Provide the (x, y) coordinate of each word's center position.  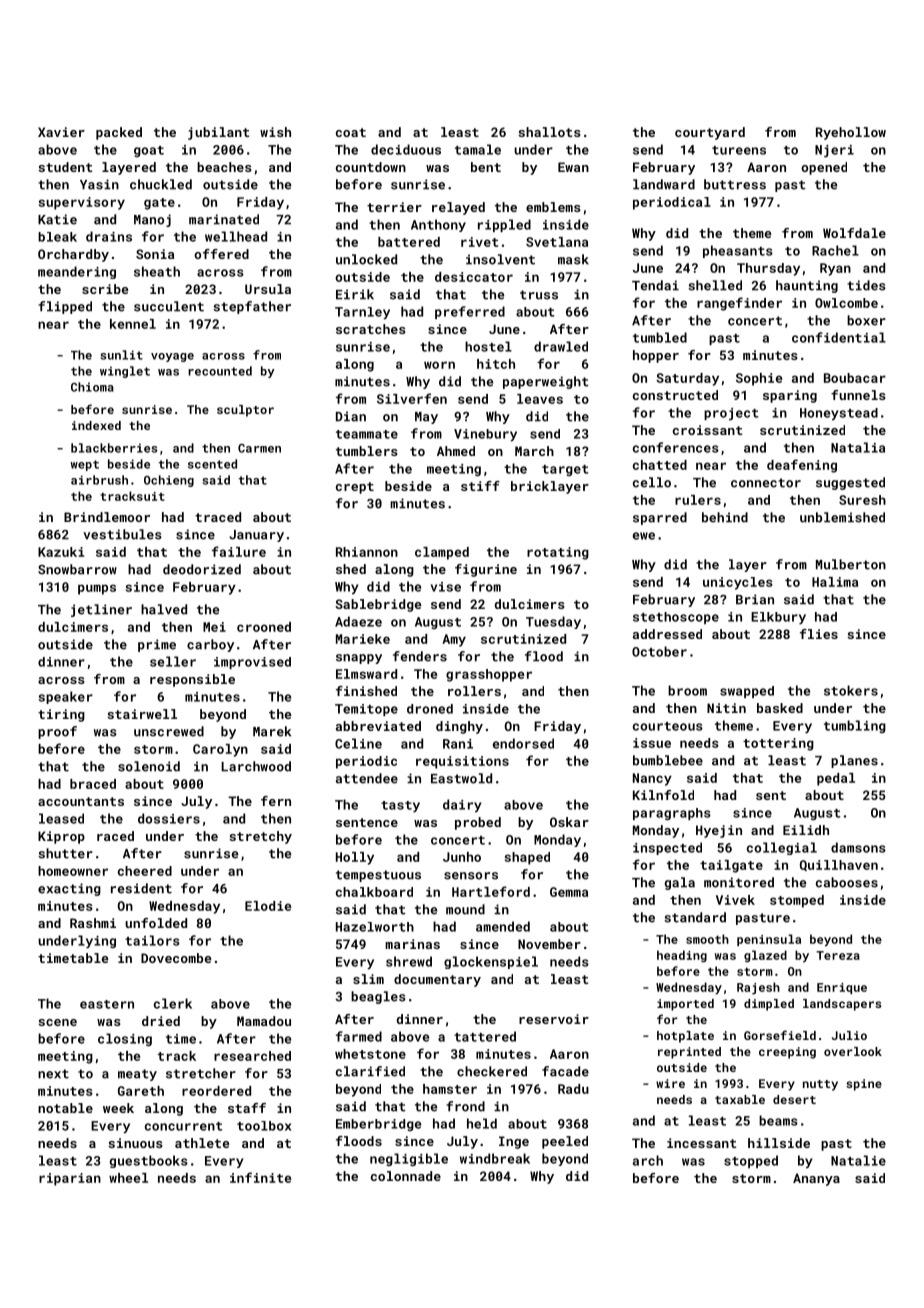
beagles (378, 997)
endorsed (523, 743)
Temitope (366, 710)
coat (351, 132)
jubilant (218, 133)
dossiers (169, 818)
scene (57, 1022)
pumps (97, 589)
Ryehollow (851, 133)
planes (854, 761)
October (659, 651)
